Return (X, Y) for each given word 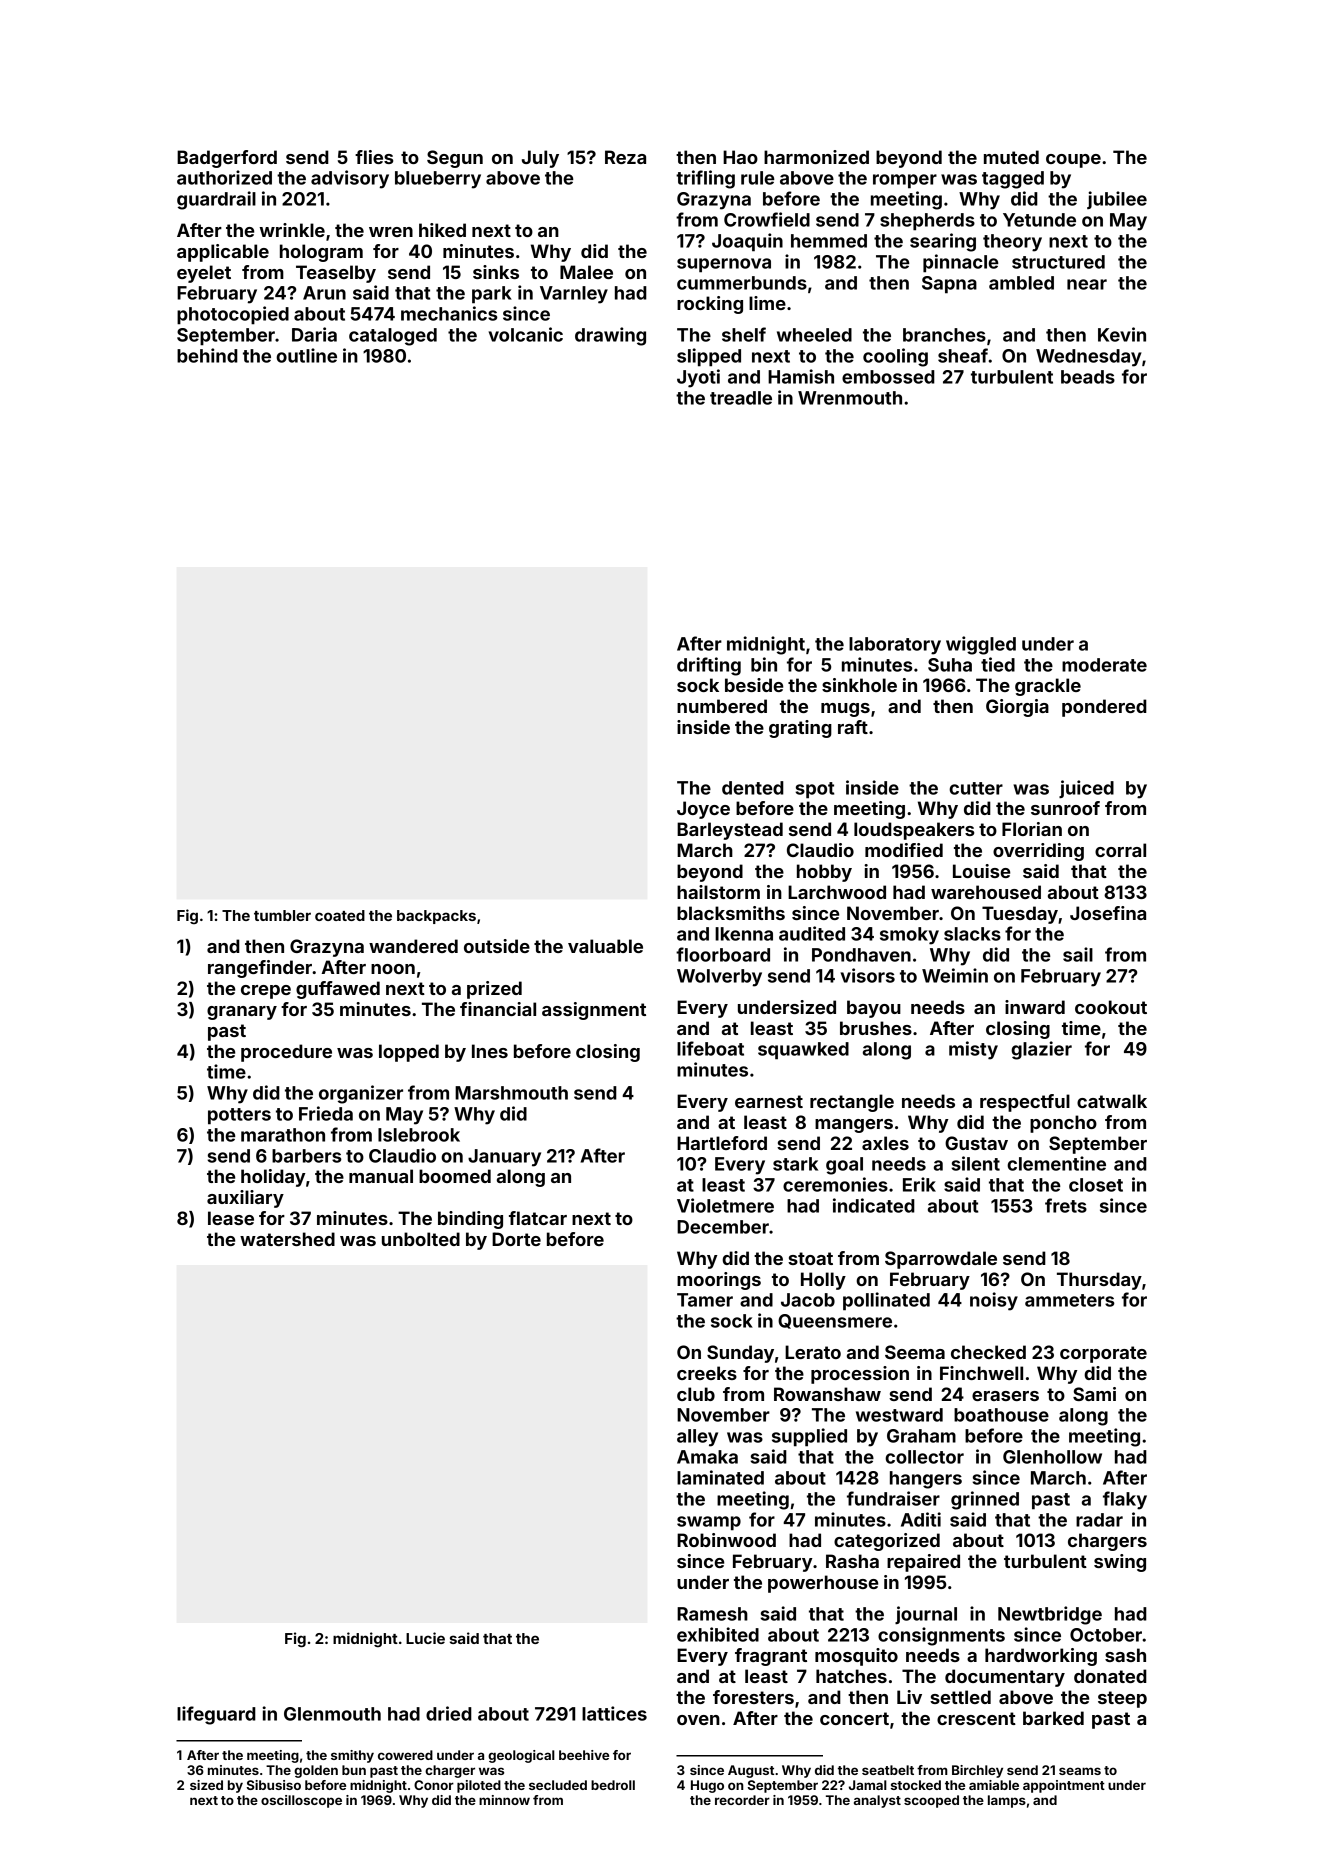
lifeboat (710, 1048)
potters (239, 1116)
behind (207, 355)
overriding (1038, 852)
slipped (709, 357)
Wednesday (1089, 358)
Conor (434, 1785)
